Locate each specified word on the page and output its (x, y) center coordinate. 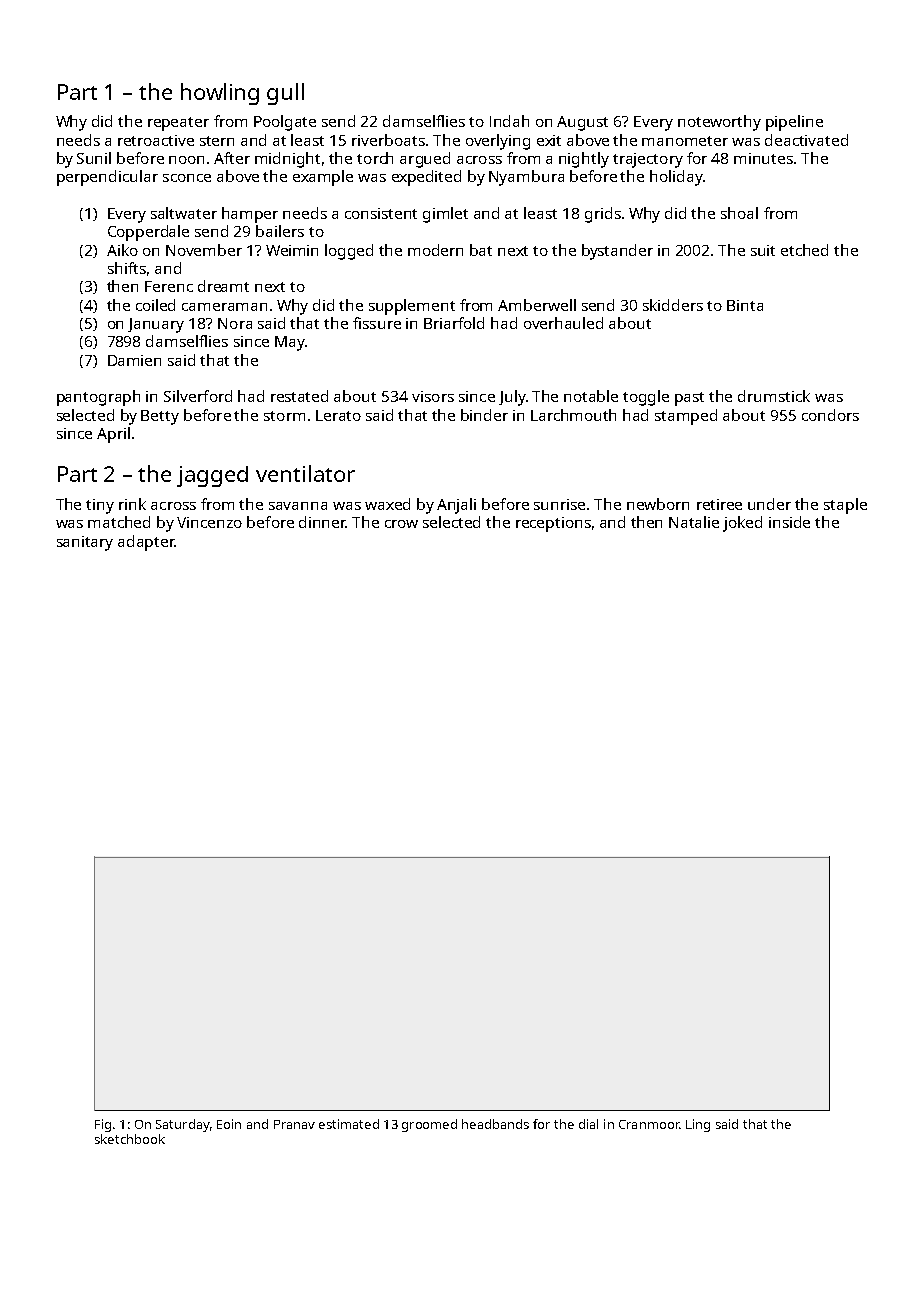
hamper (250, 215)
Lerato (338, 415)
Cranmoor (649, 1124)
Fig (103, 1125)
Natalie (694, 522)
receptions (553, 524)
